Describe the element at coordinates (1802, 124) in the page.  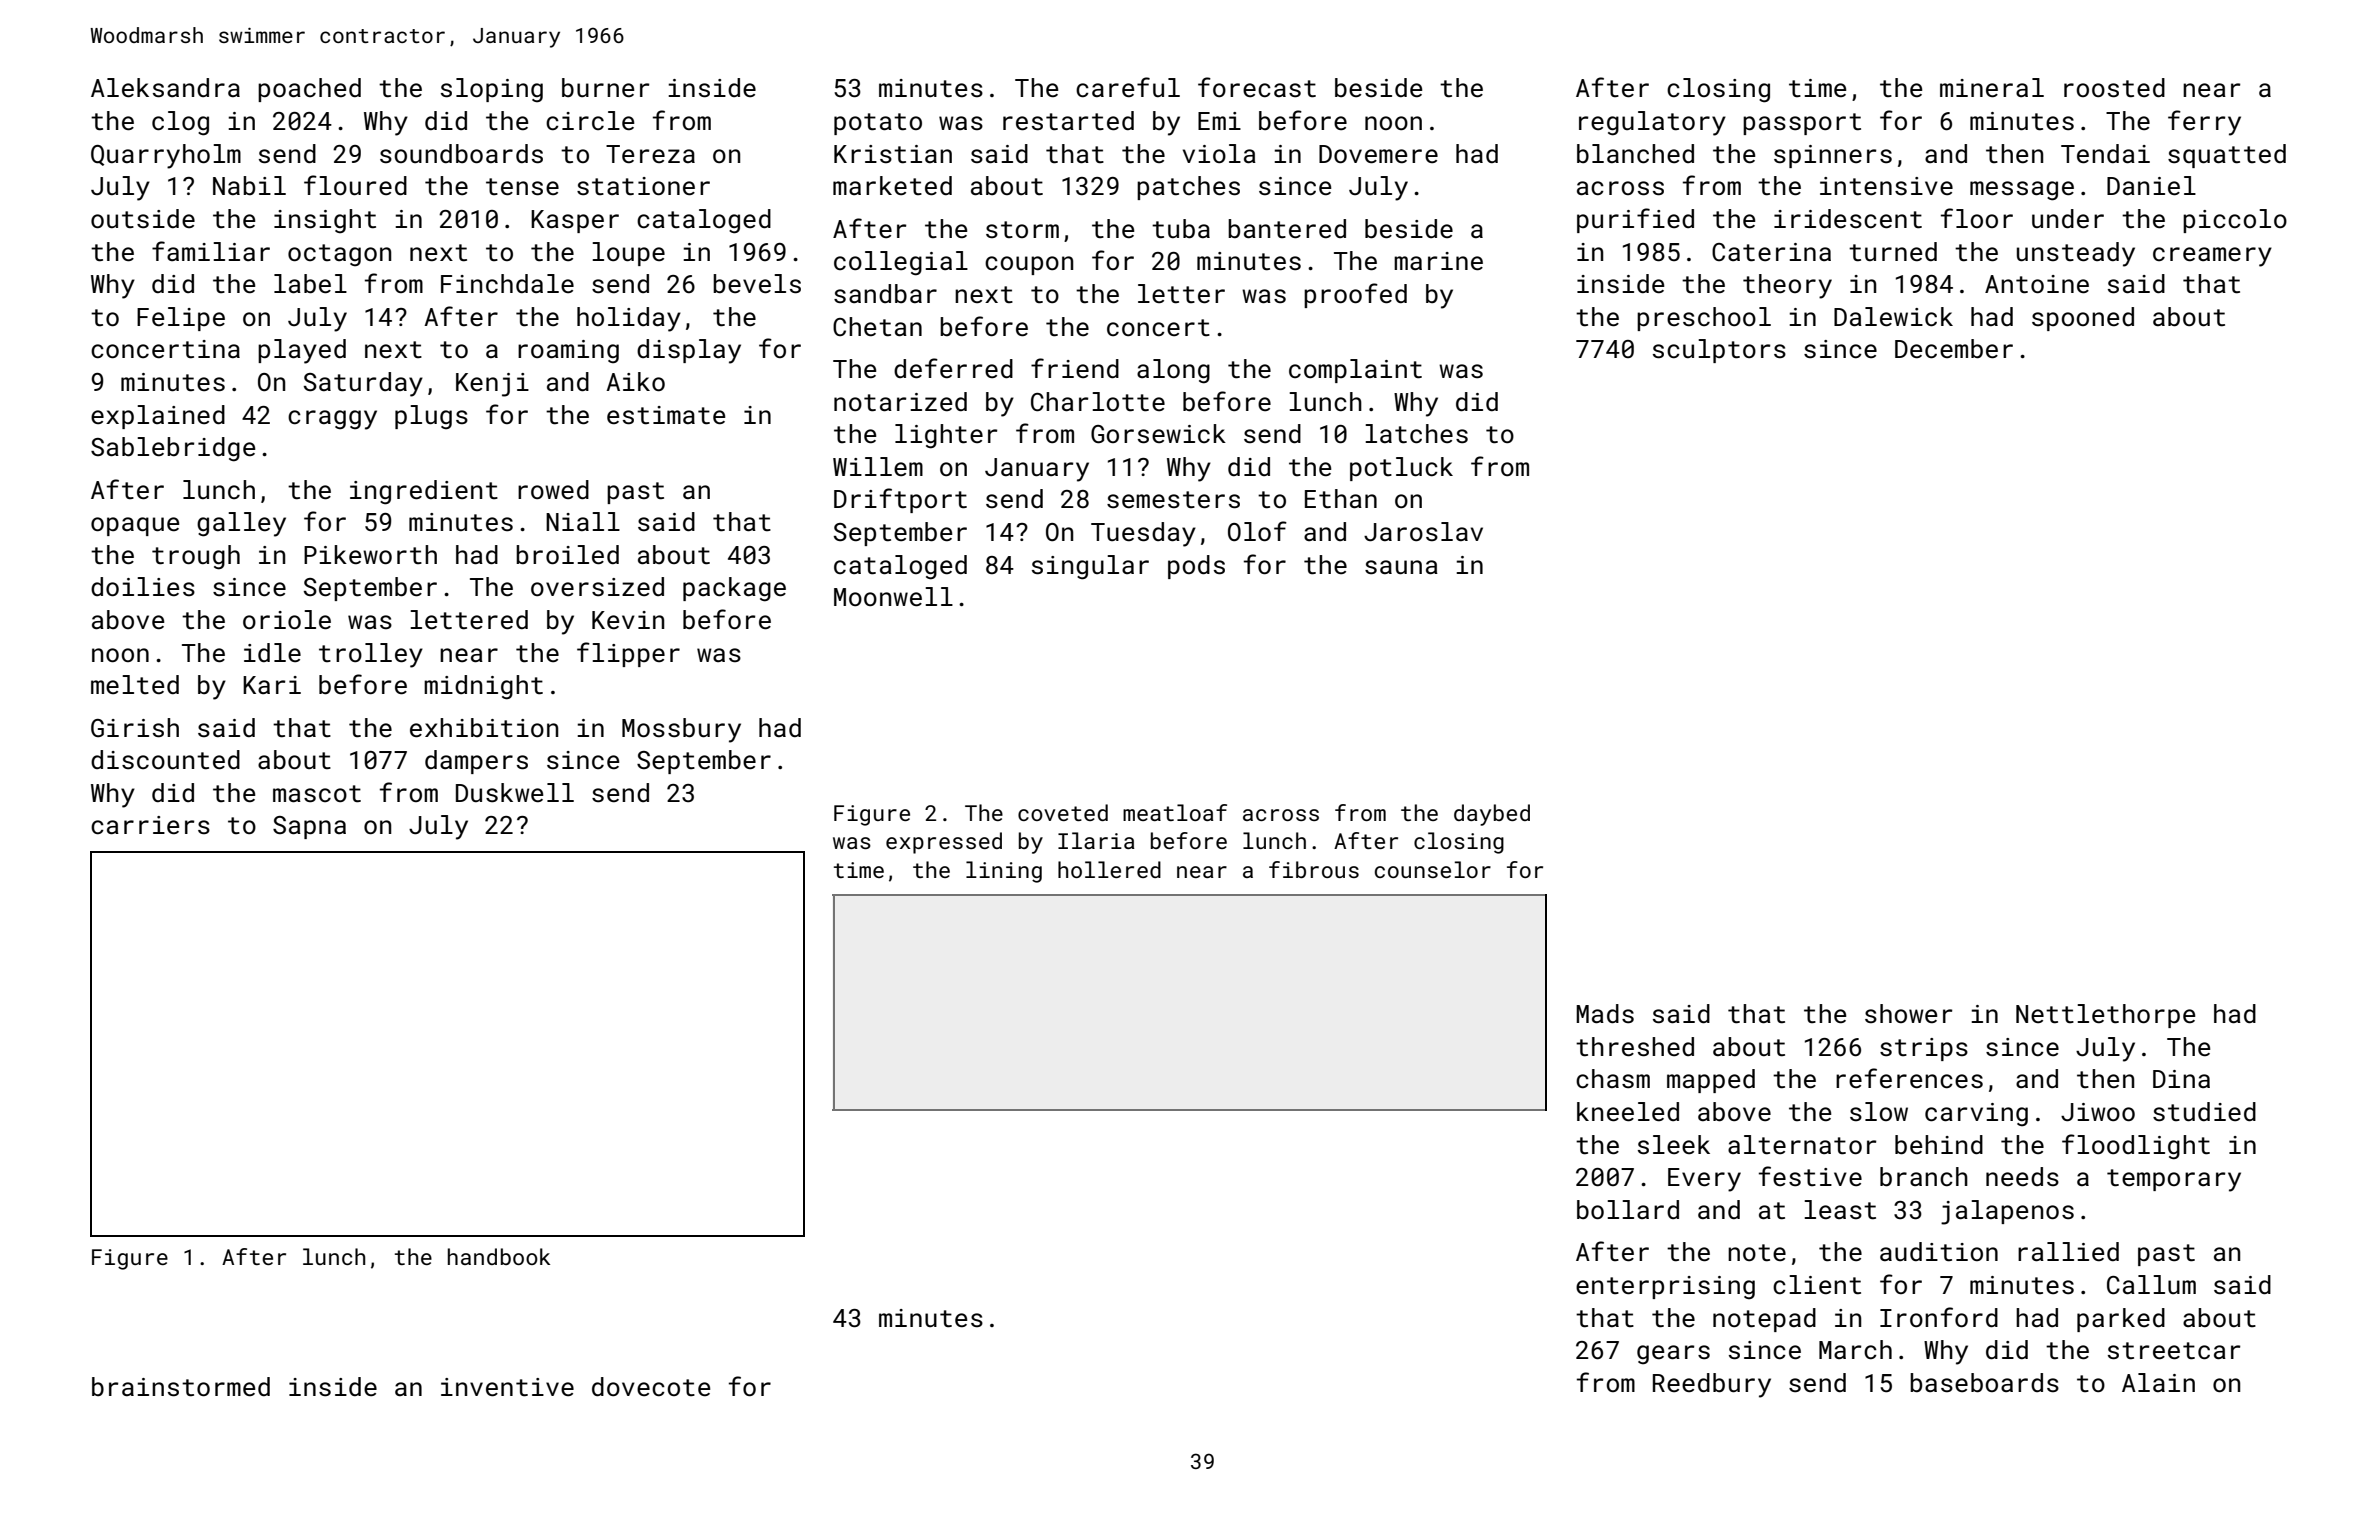
I see `passport` at that location.
